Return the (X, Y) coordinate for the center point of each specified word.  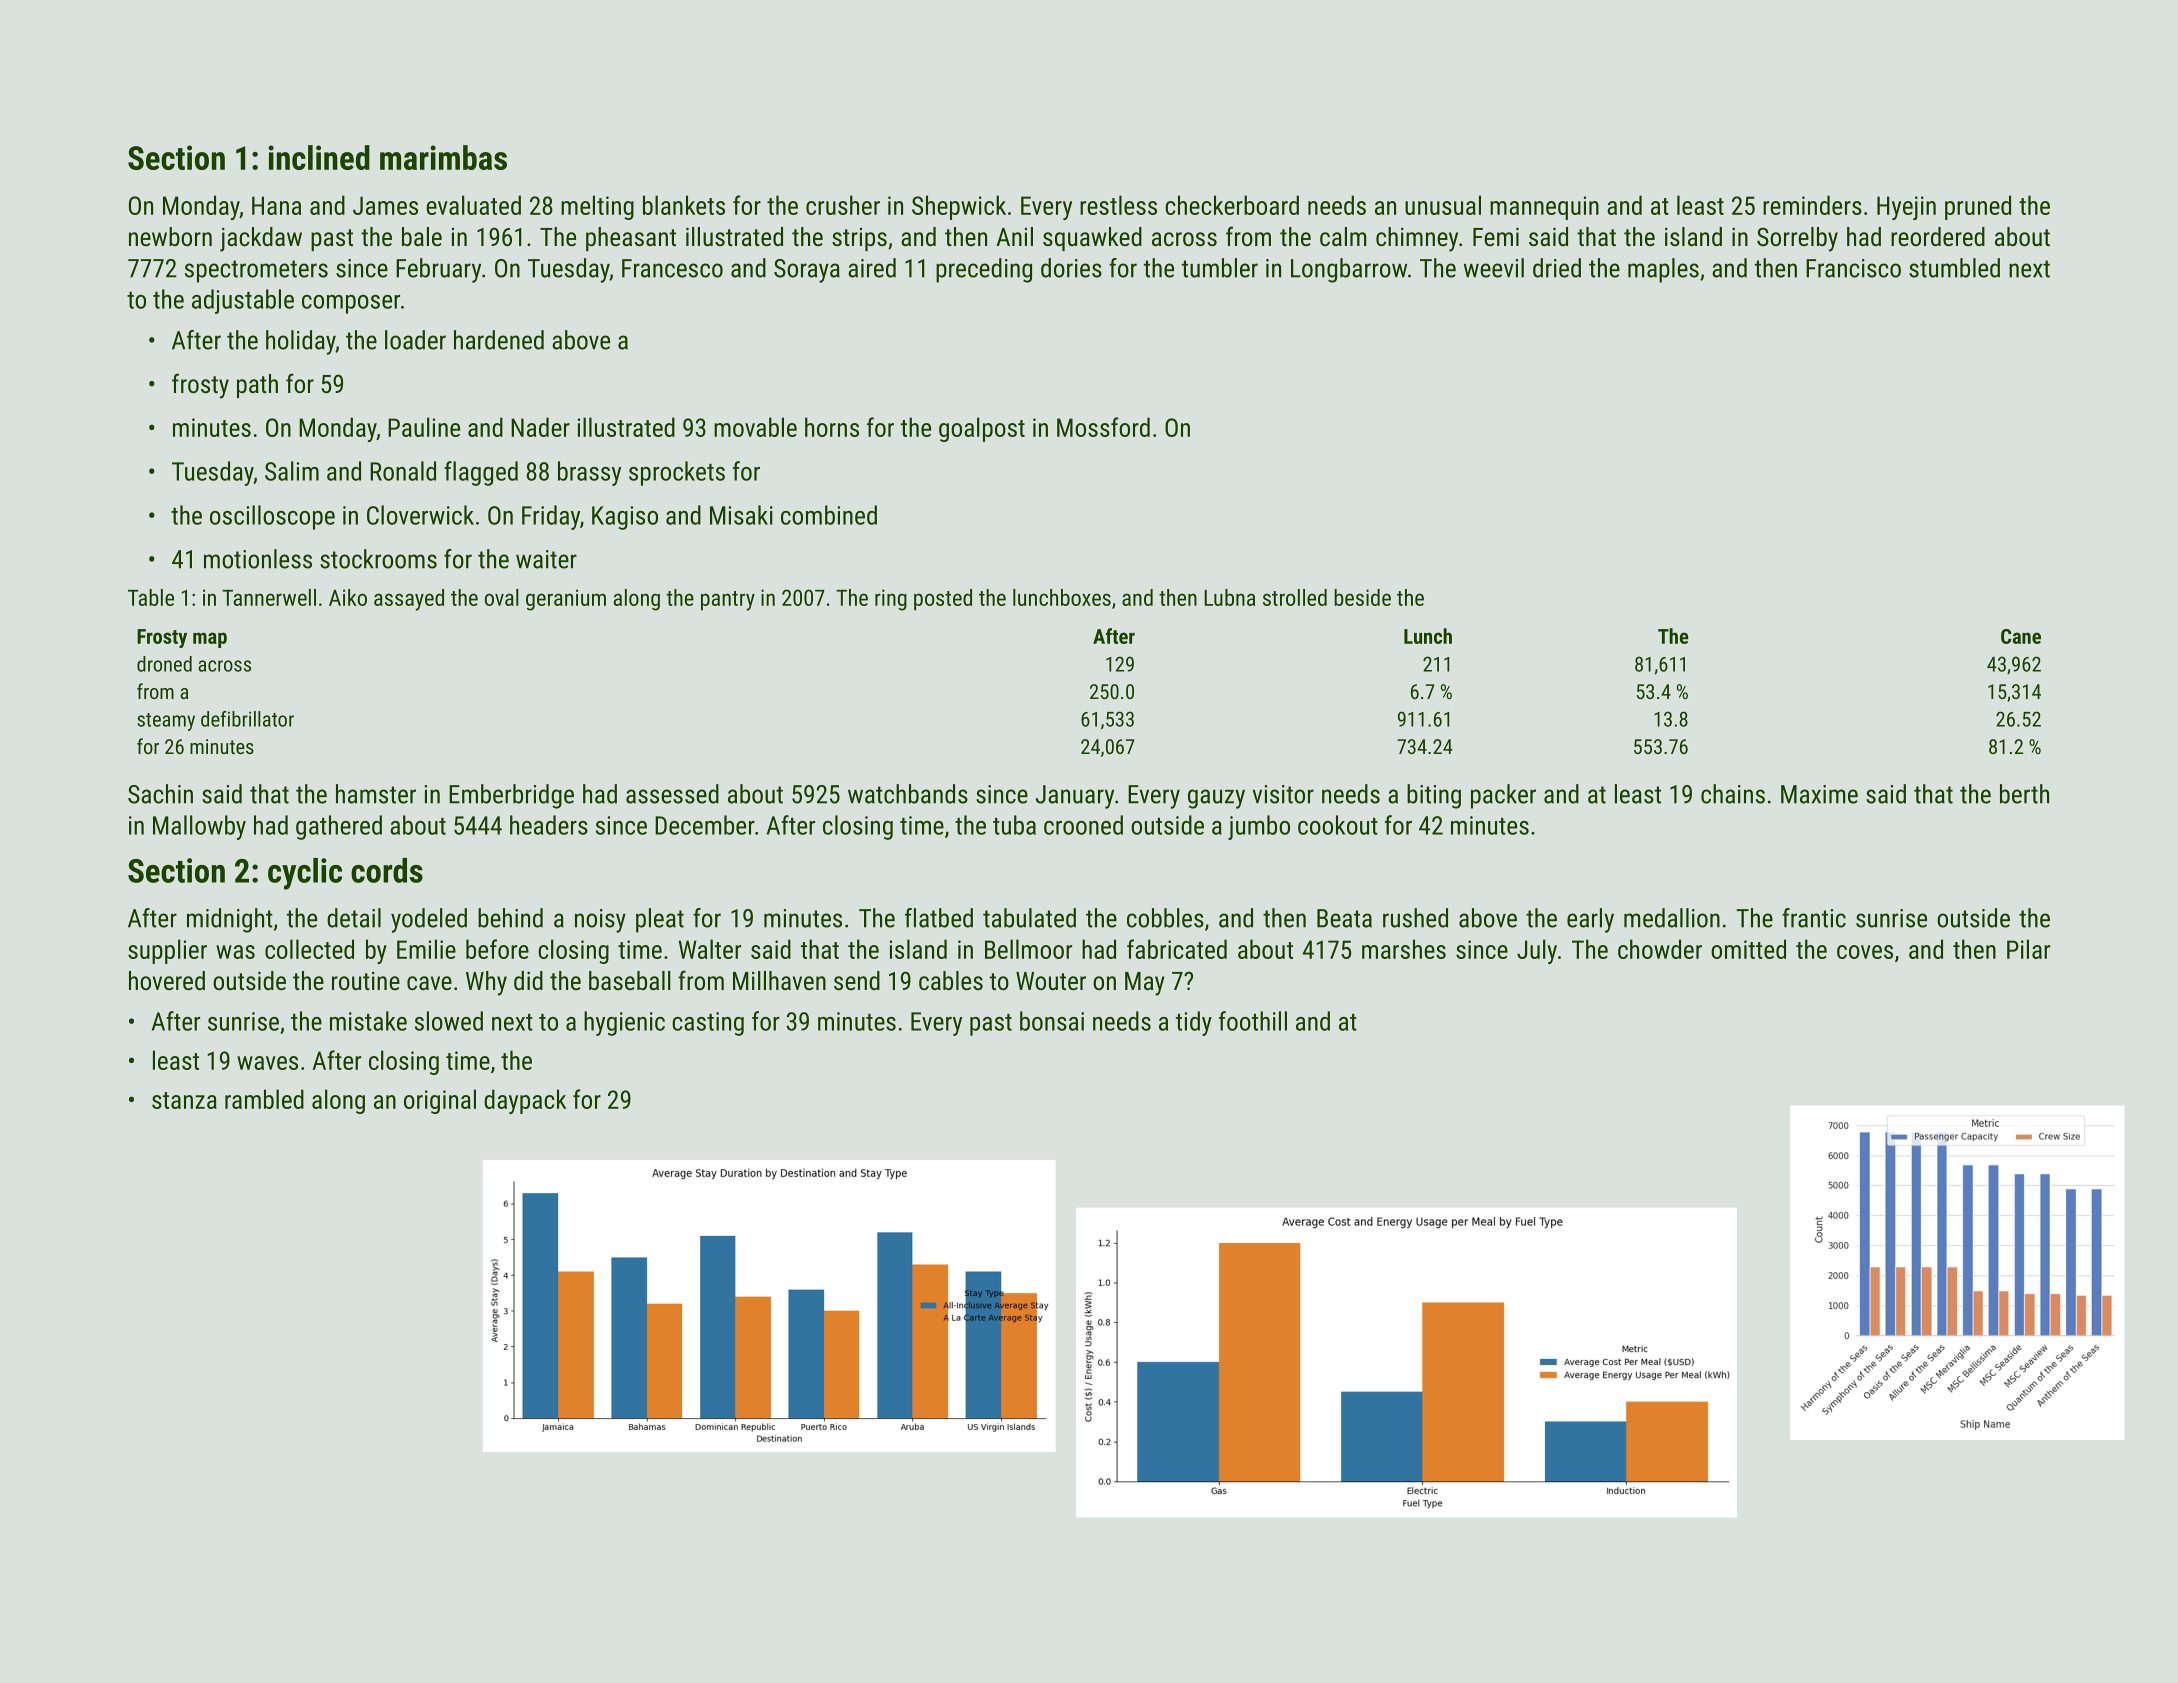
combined (829, 515)
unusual (1443, 205)
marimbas (443, 157)
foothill (1253, 1021)
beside (1362, 597)
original (440, 1101)
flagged (481, 473)
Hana (276, 205)
